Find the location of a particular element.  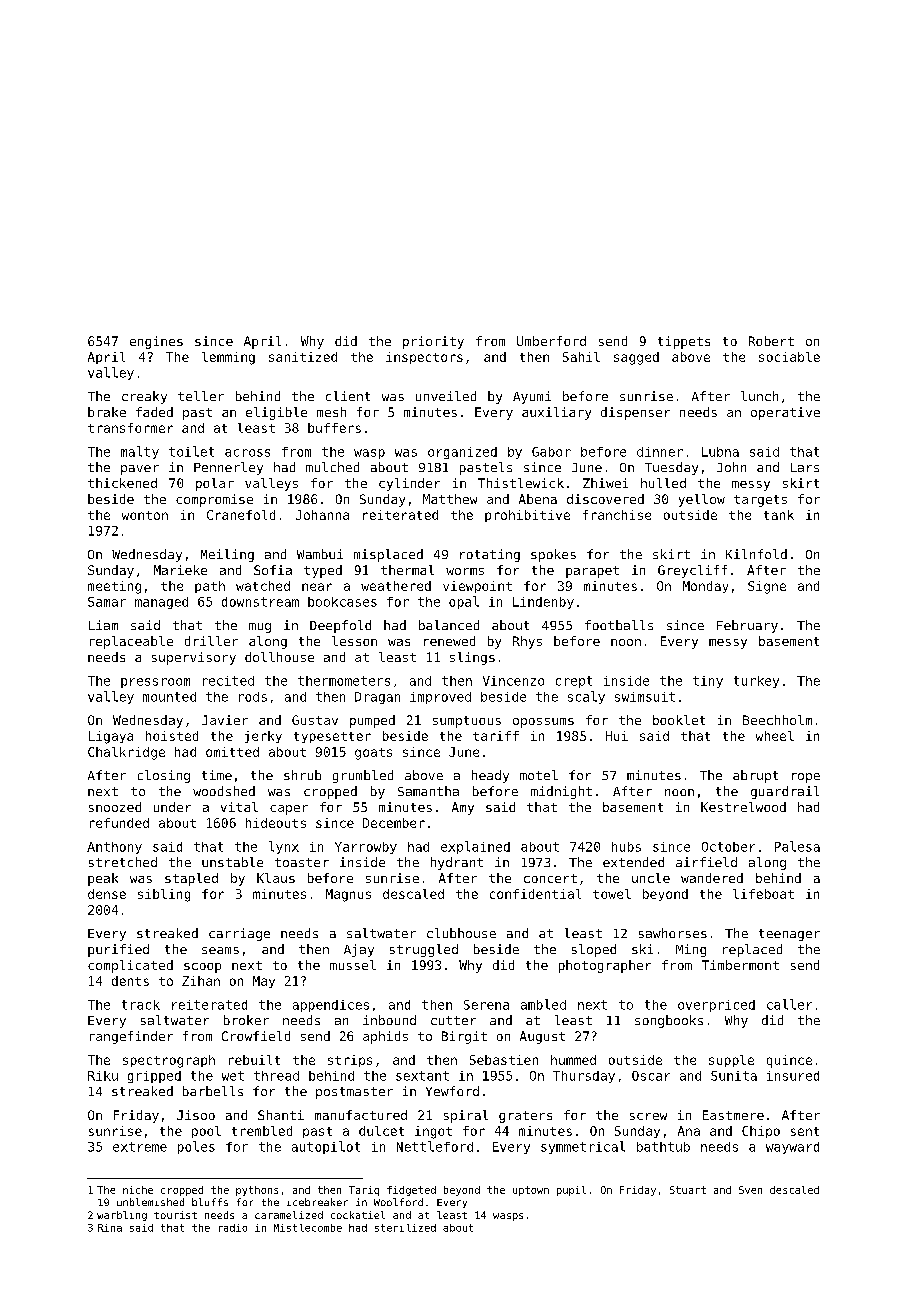

sawhorses is located at coordinates (673, 933).
